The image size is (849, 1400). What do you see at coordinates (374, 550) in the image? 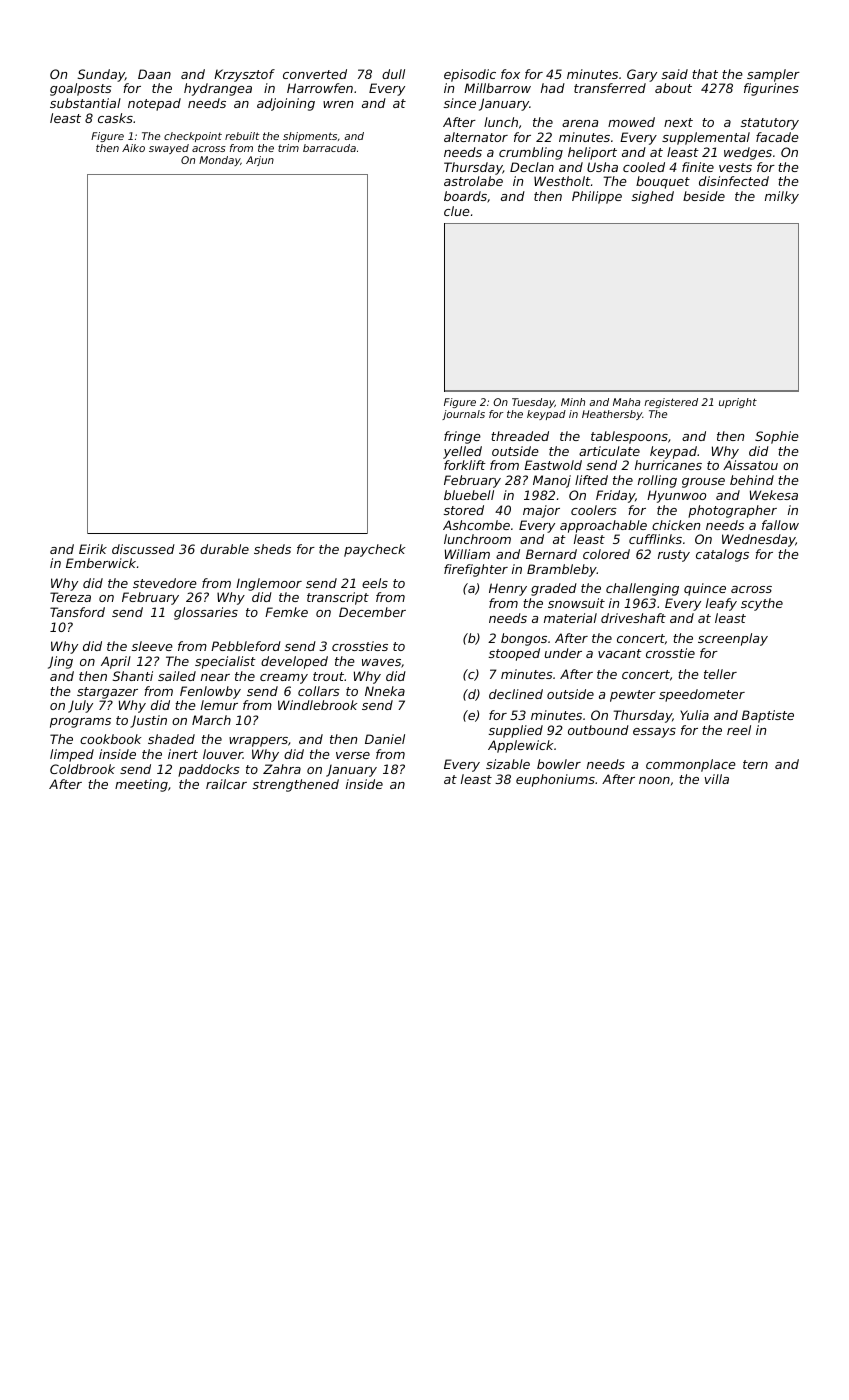
I see `paycheck` at bounding box center [374, 550].
